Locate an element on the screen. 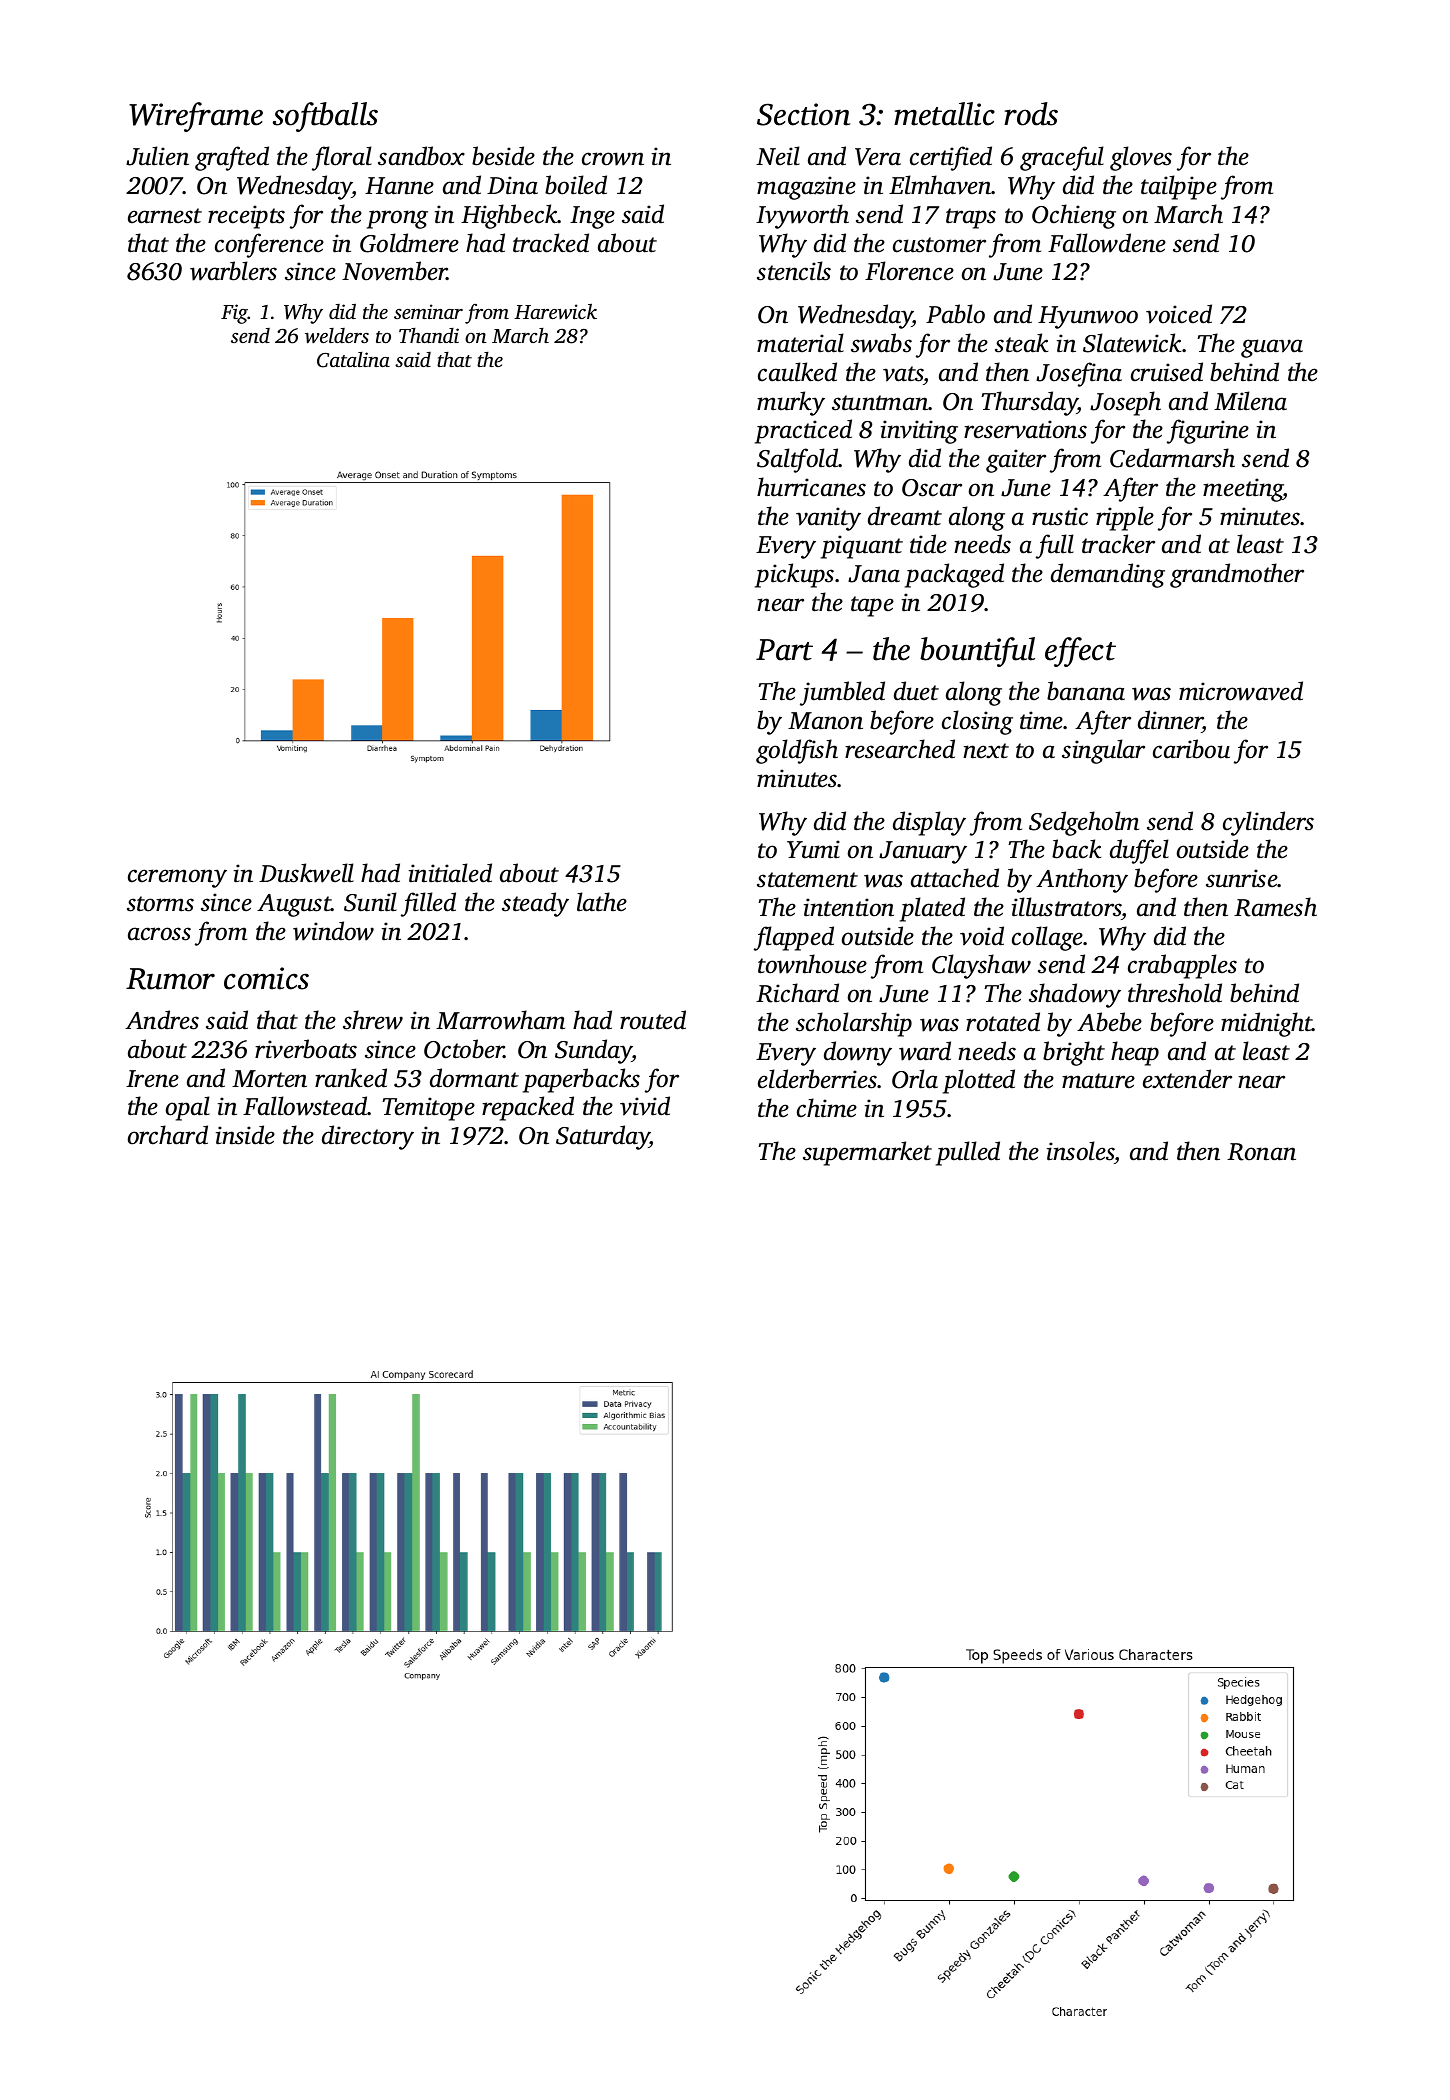 The width and height of the screenshot is (1450, 2100). Rumor is located at coordinates (170, 979).
